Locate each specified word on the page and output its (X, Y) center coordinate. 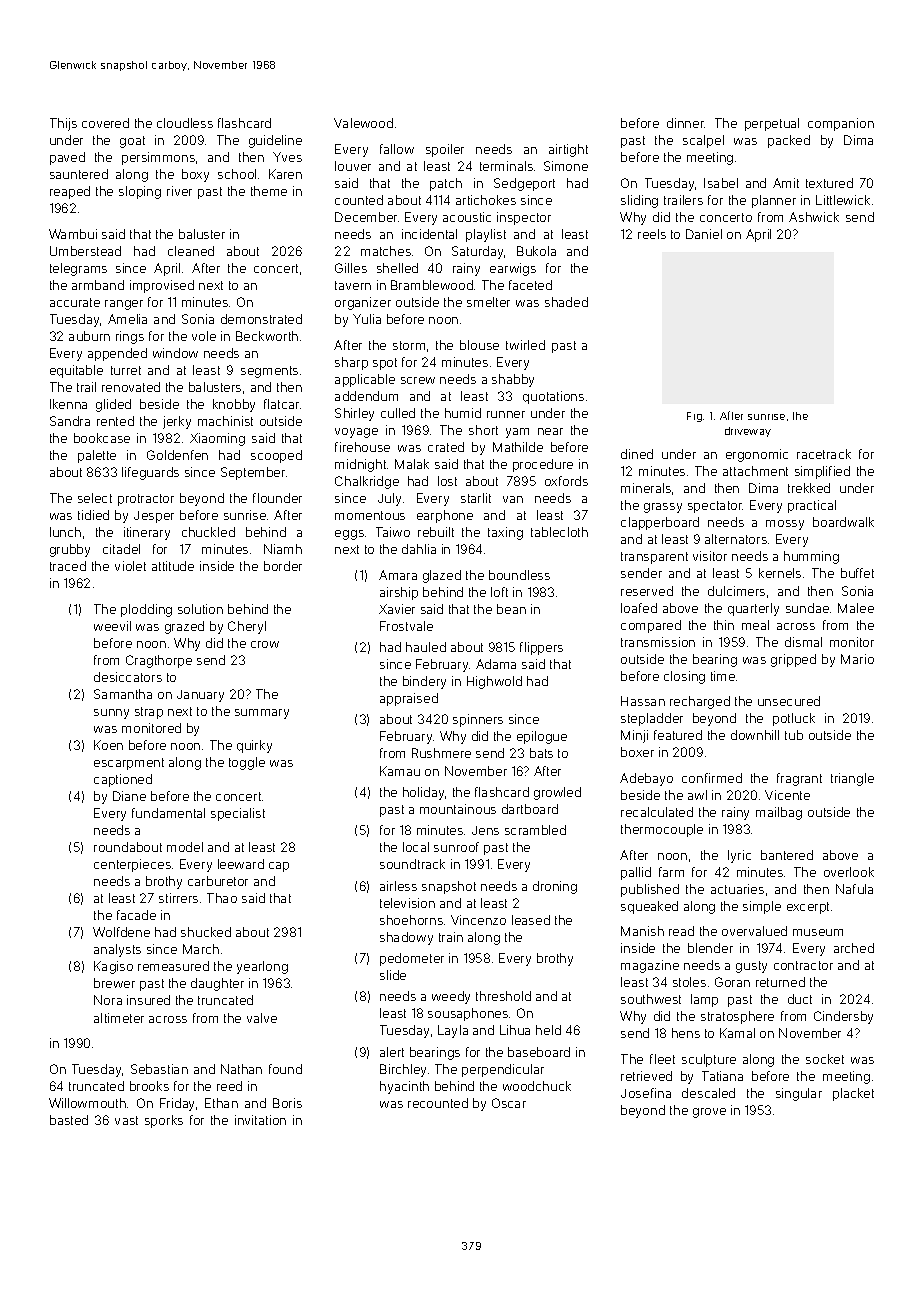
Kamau (400, 771)
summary (262, 714)
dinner (686, 123)
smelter (488, 302)
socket (825, 1059)
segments (269, 372)
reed (229, 1086)
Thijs (63, 124)
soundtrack (412, 864)
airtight (568, 150)
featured (678, 735)
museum (818, 932)
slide (393, 975)
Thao (222, 898)
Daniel (704, 234)
